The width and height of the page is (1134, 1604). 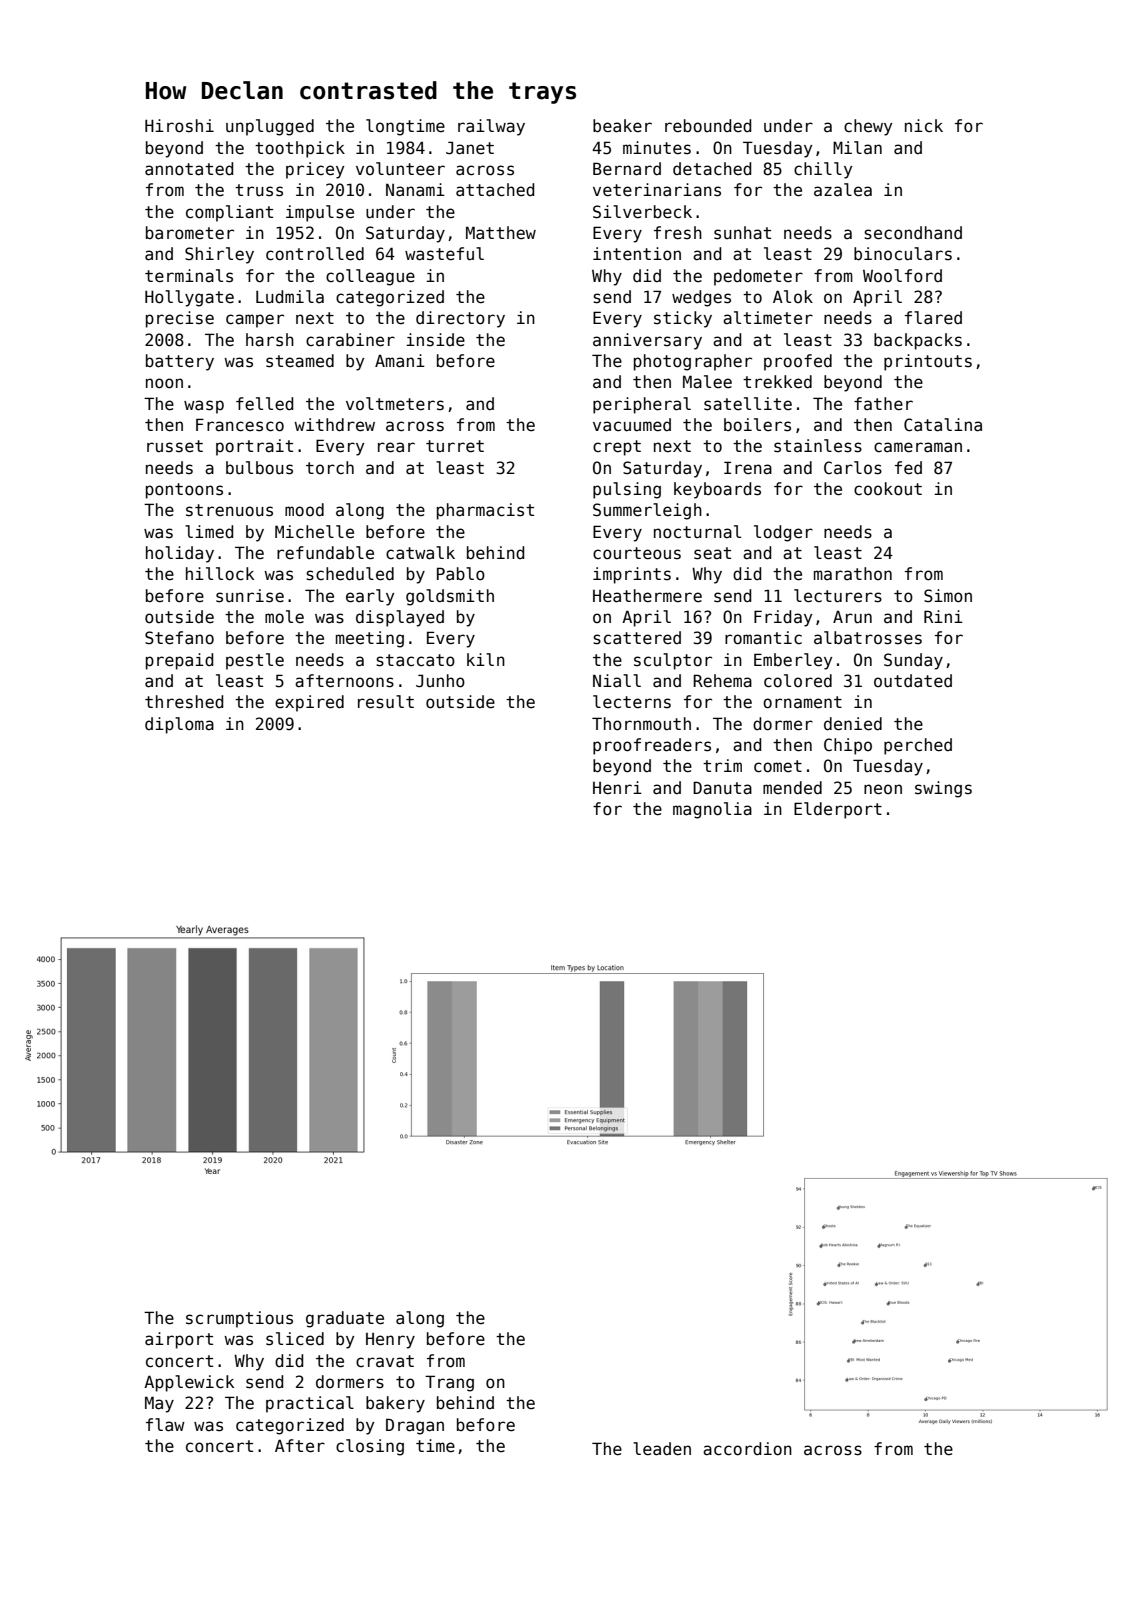 I want to click on airport, so click(x=179, y=1340).
